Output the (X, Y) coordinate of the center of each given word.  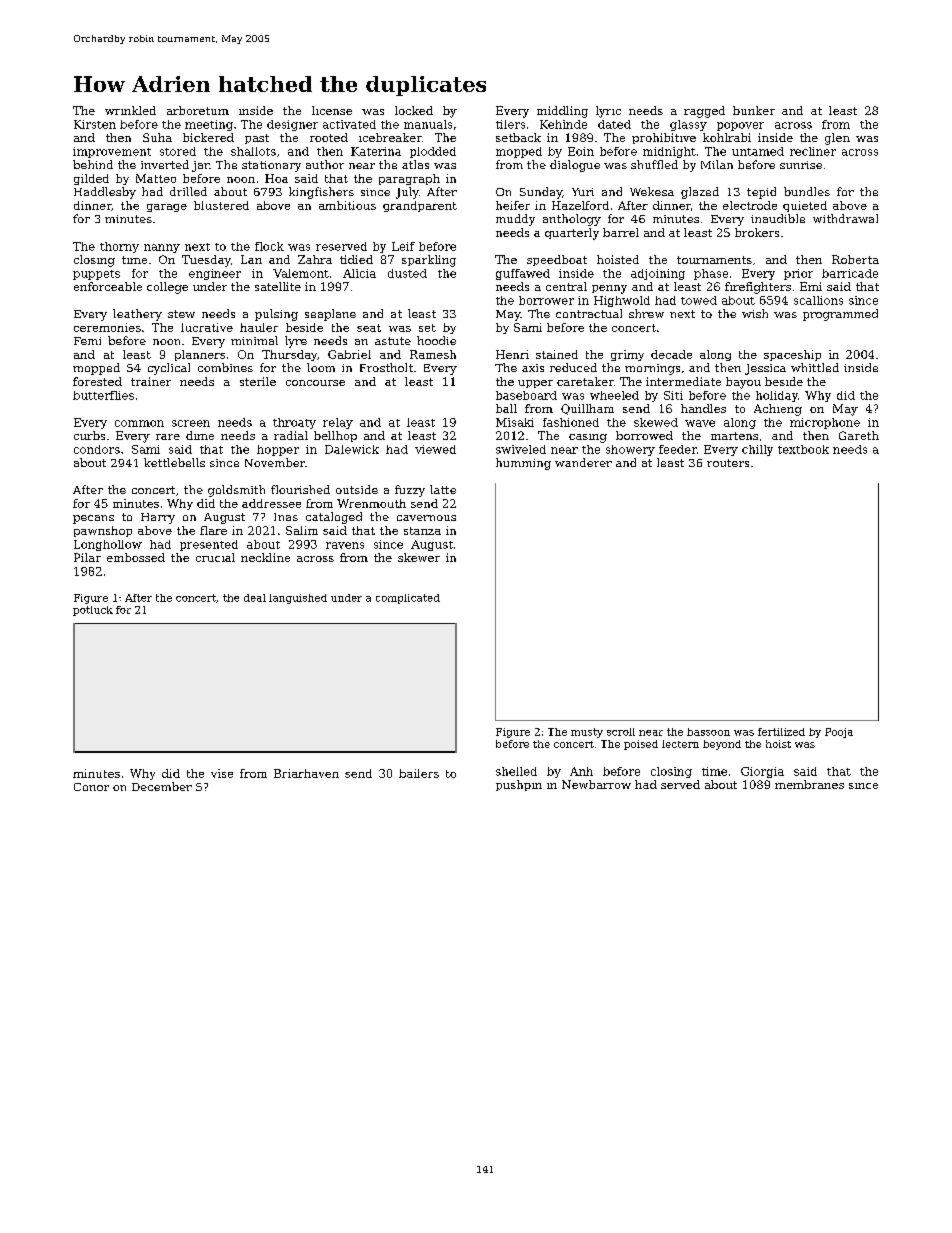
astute (393, 341)
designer (292, 125)
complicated (408, 599)
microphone (825, 423)
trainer (151, 381)
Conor (91, 787)
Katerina (376, 151)
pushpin (519, 785)
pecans (93, 519)
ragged (704, 112)
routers (728, 463)
